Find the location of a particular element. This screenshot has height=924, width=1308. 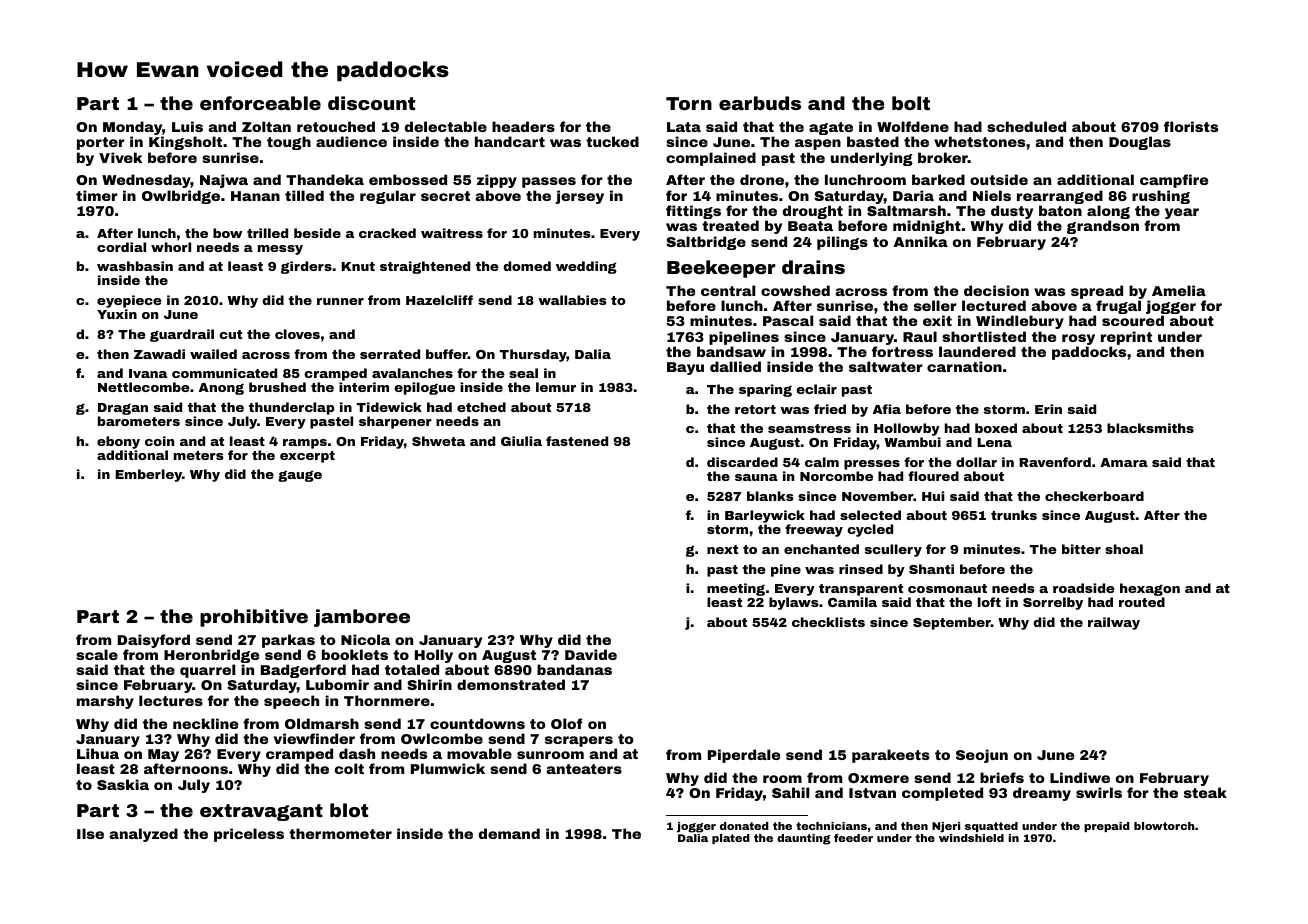

florists is located at coordinates (1191, 126).
